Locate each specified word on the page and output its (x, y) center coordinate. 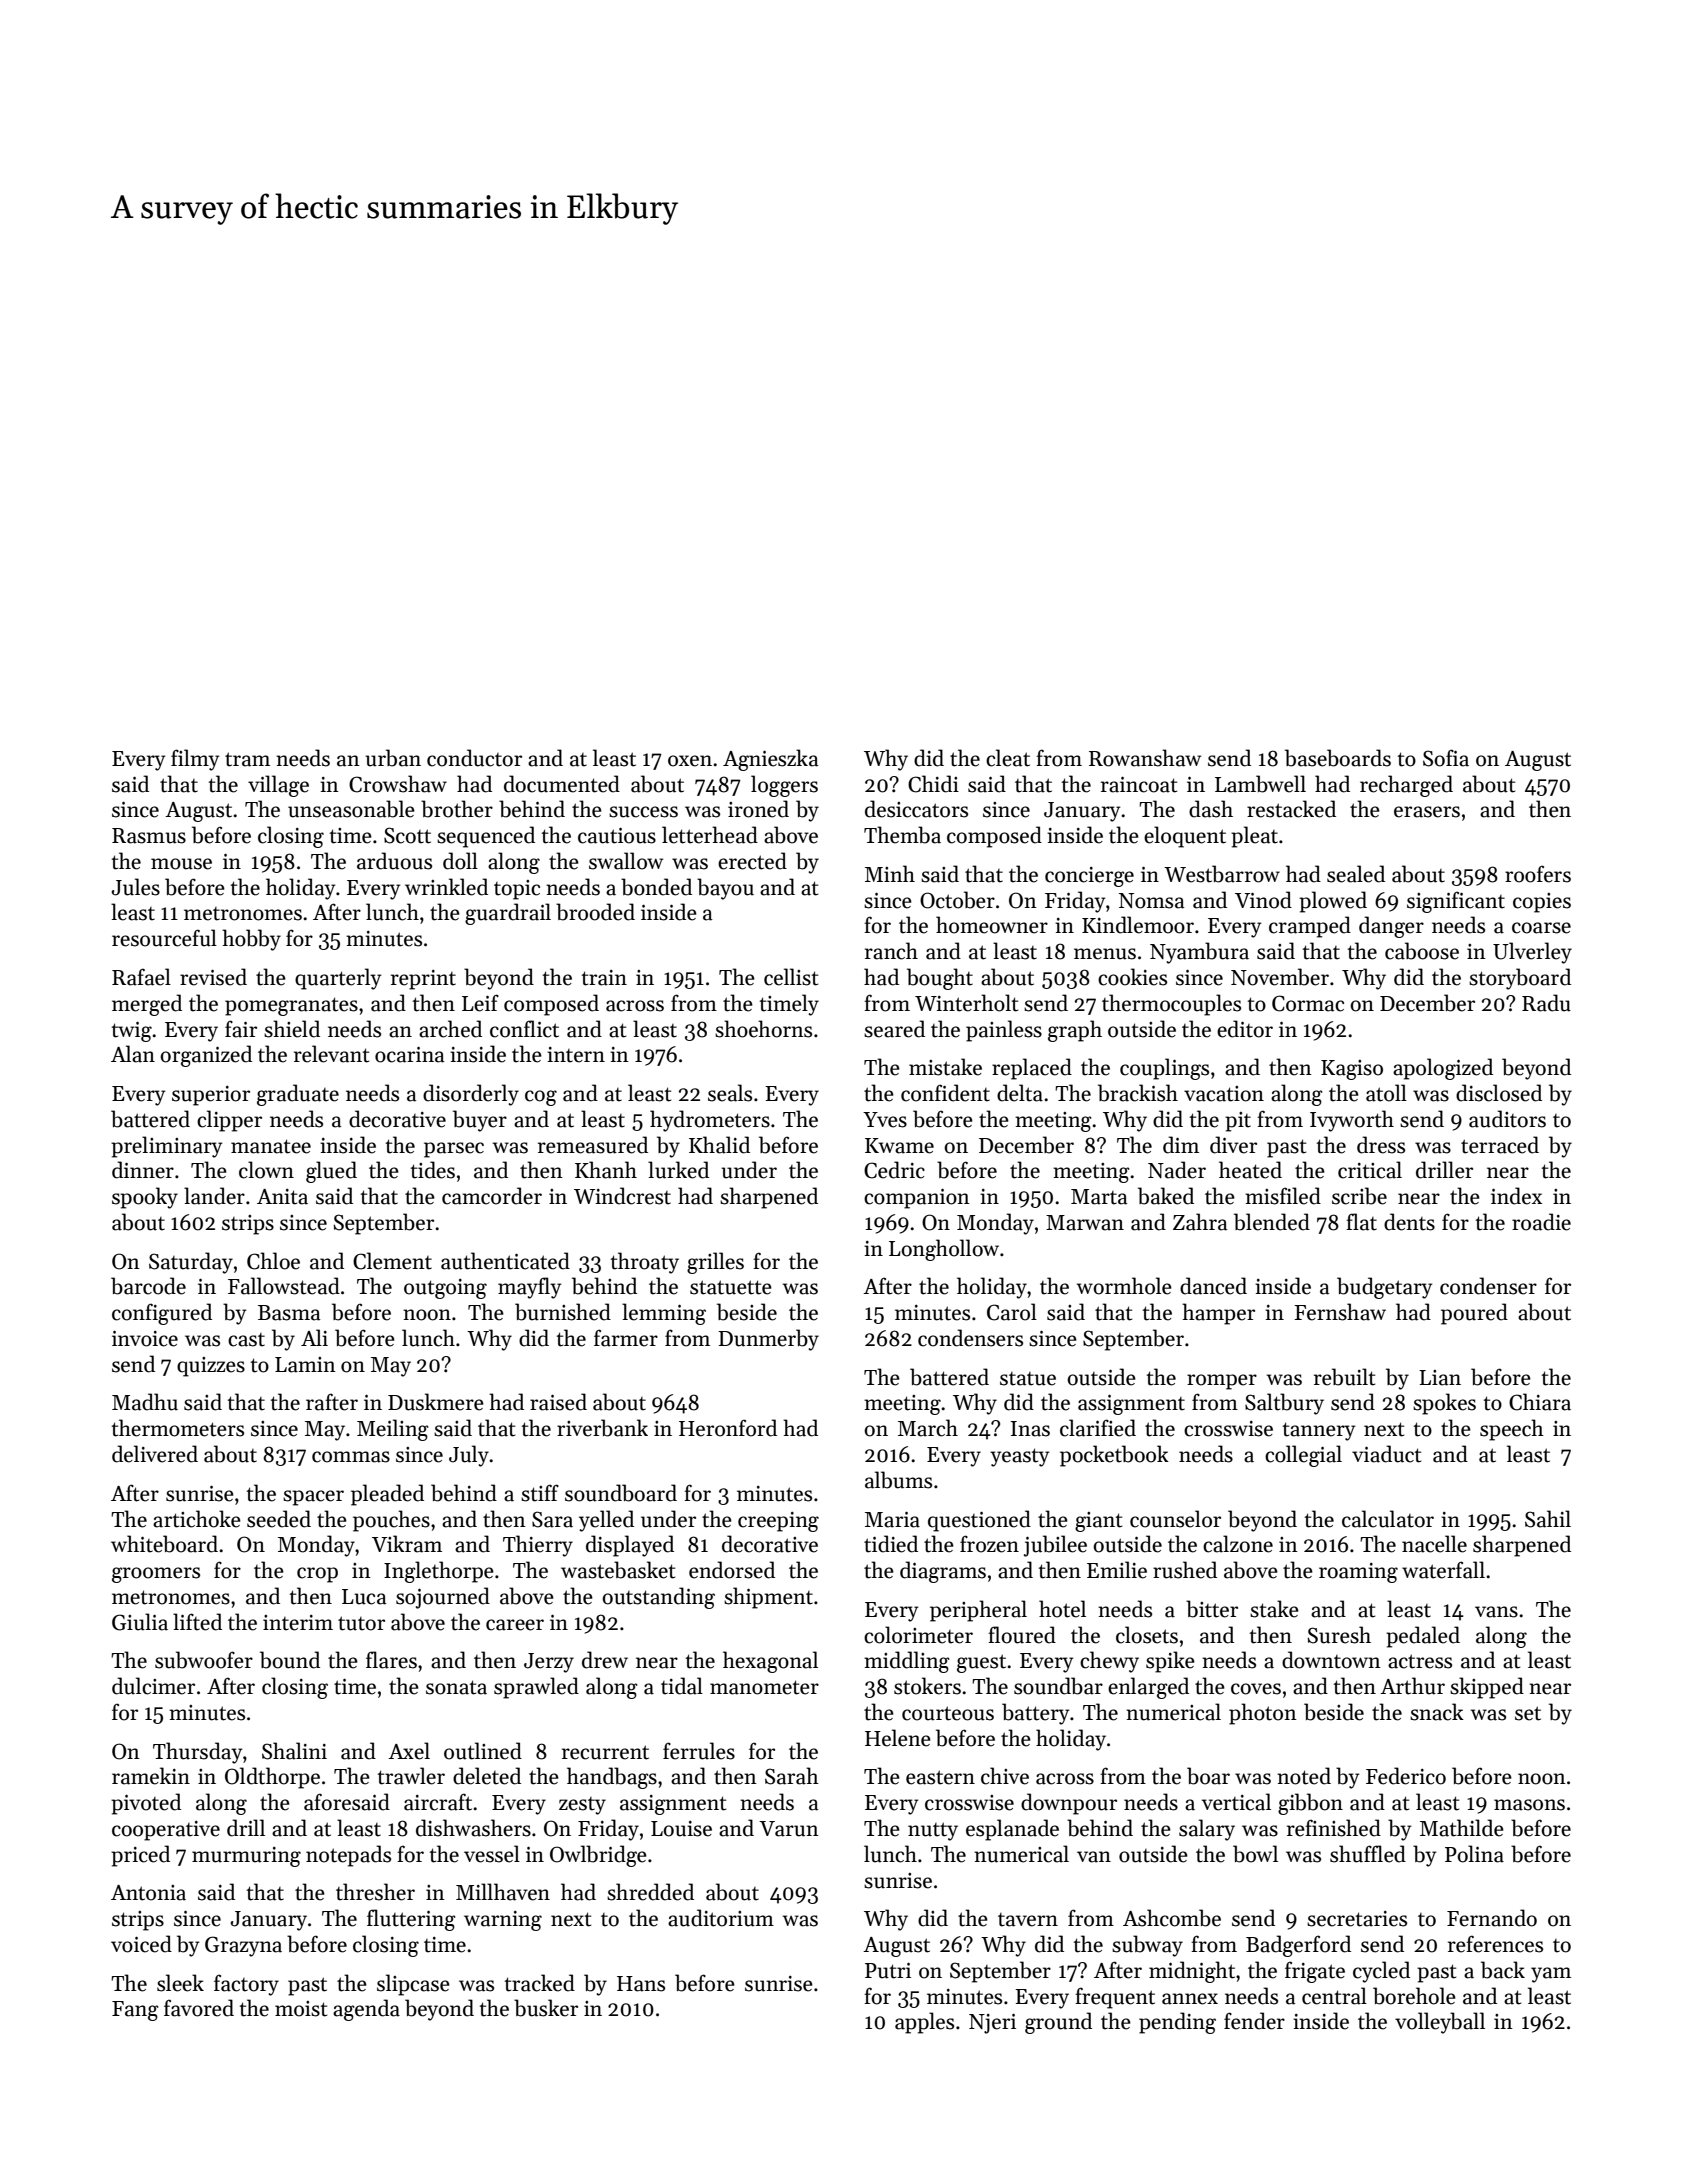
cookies (1132, 977)
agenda (366, 2010)
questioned (979, 1521)
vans (1496, 1612)
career (515, 1625)
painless (1004, 1031)
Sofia (1446, 758)
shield (292, 1029)
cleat (1008, 758)
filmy (195, 760)
